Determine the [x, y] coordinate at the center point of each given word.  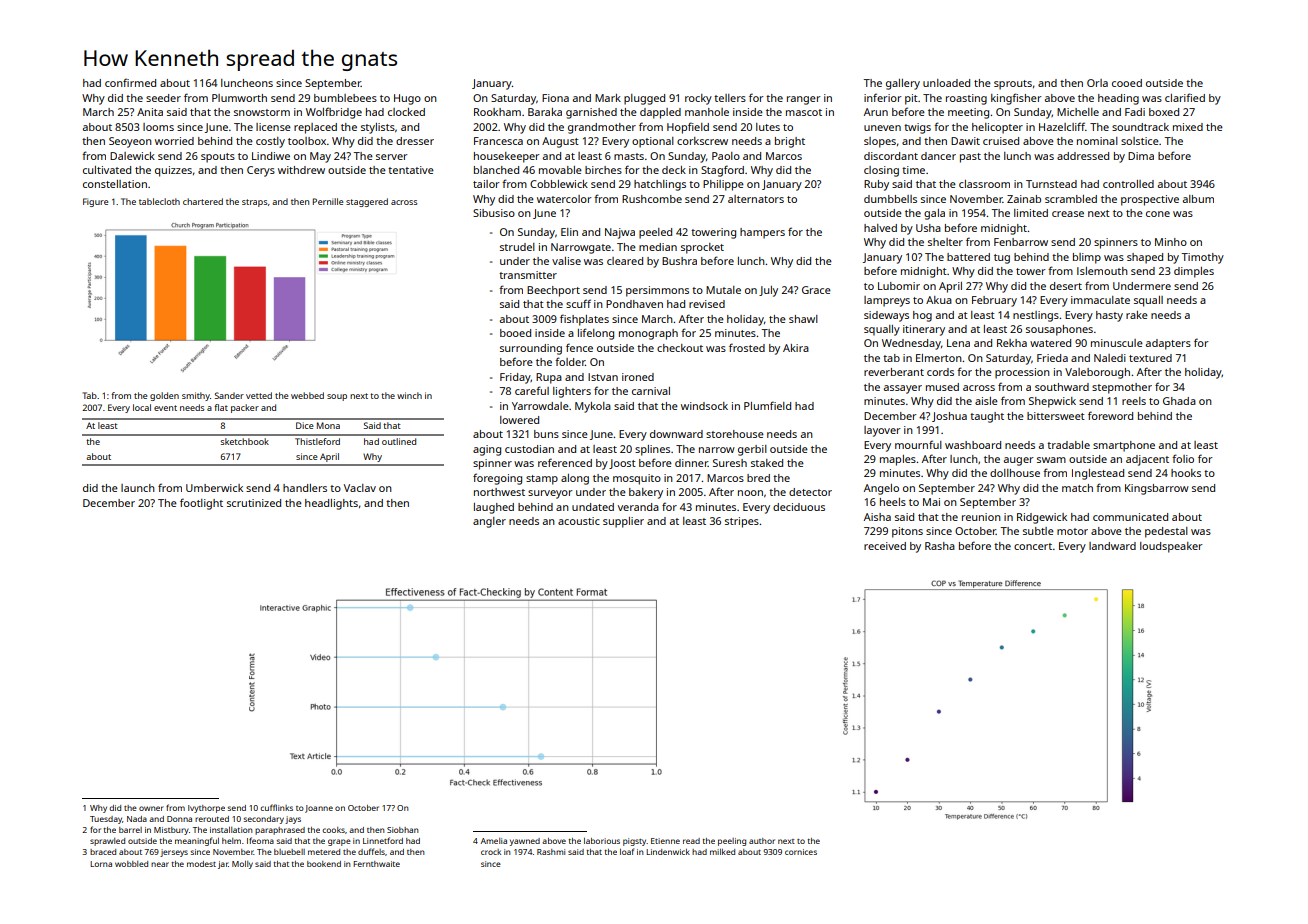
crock [491, 852]
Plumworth [239, 98]
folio [1183, 458]
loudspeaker [1171, 547]
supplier [623, 522]
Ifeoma [260, 840]
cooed [1127, 83]
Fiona [555, 98]
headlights [331, 504]
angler [489, 522]
